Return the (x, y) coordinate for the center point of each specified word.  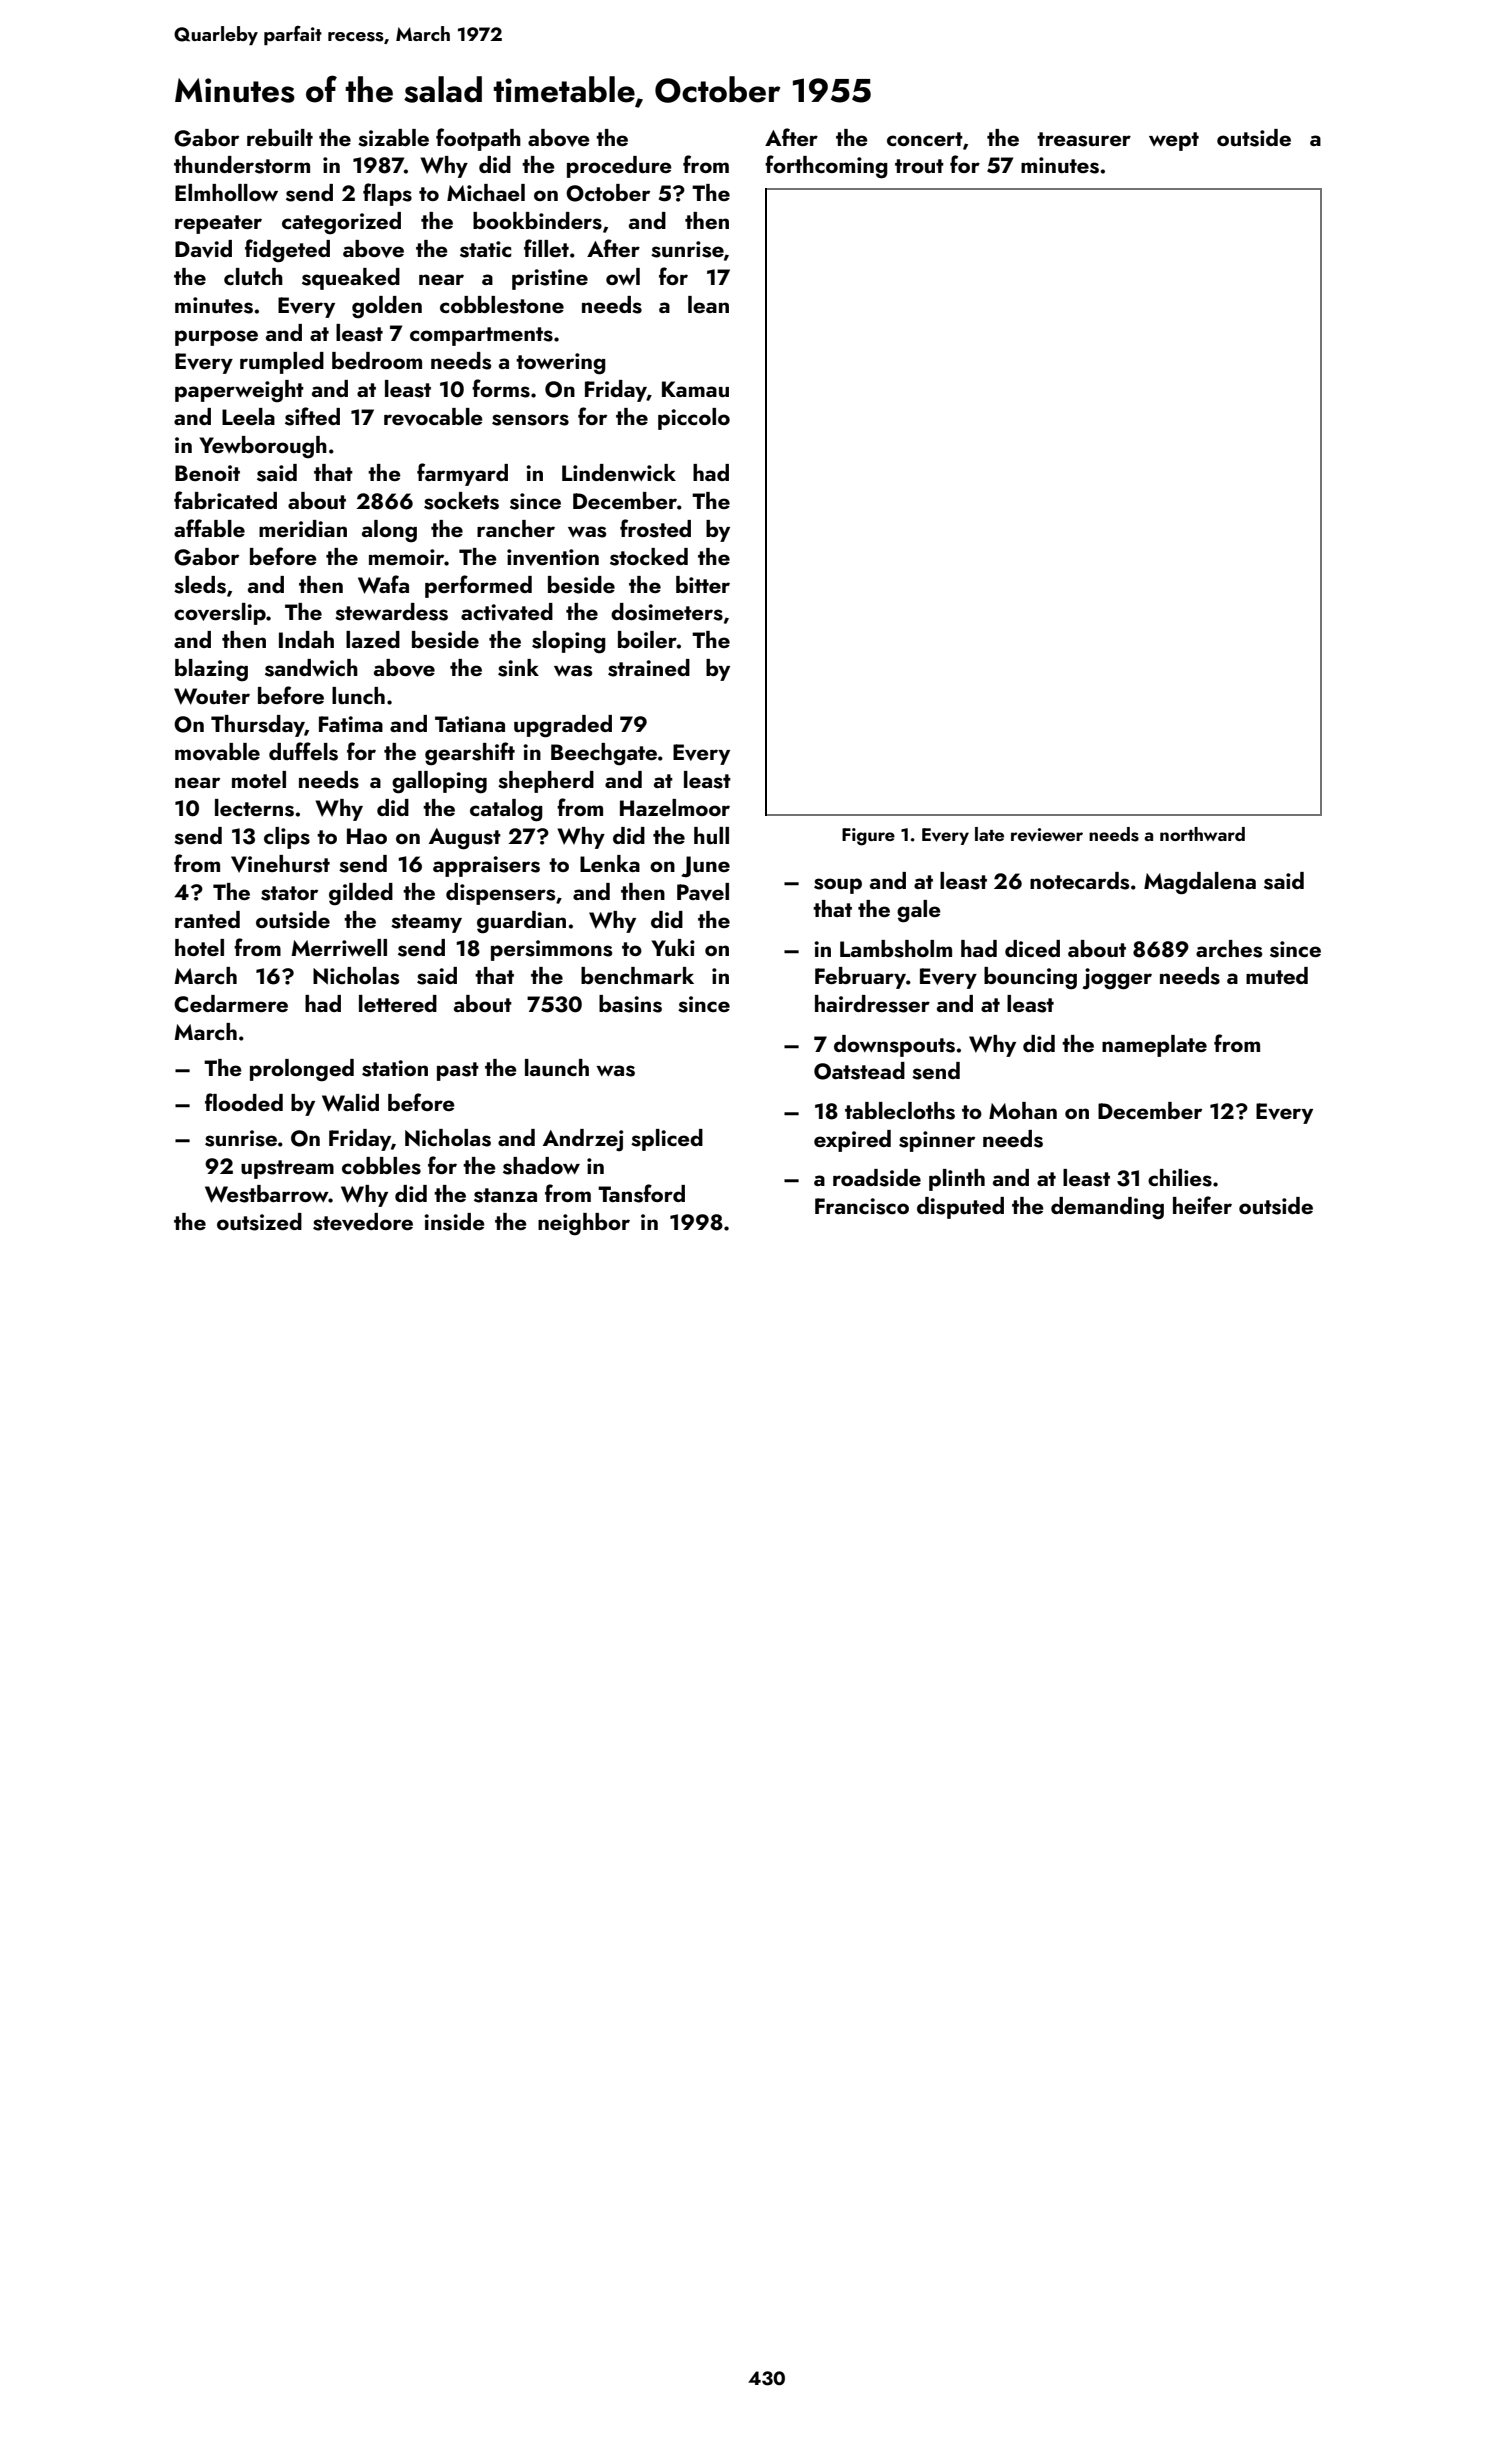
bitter (703, 584)
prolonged (302, 1070)
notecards (1079, 881)
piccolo (694, 419)
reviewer (1047, 835)
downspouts (894, 1046)
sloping (569, 642)
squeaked (351, 279)
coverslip (220, 614)
